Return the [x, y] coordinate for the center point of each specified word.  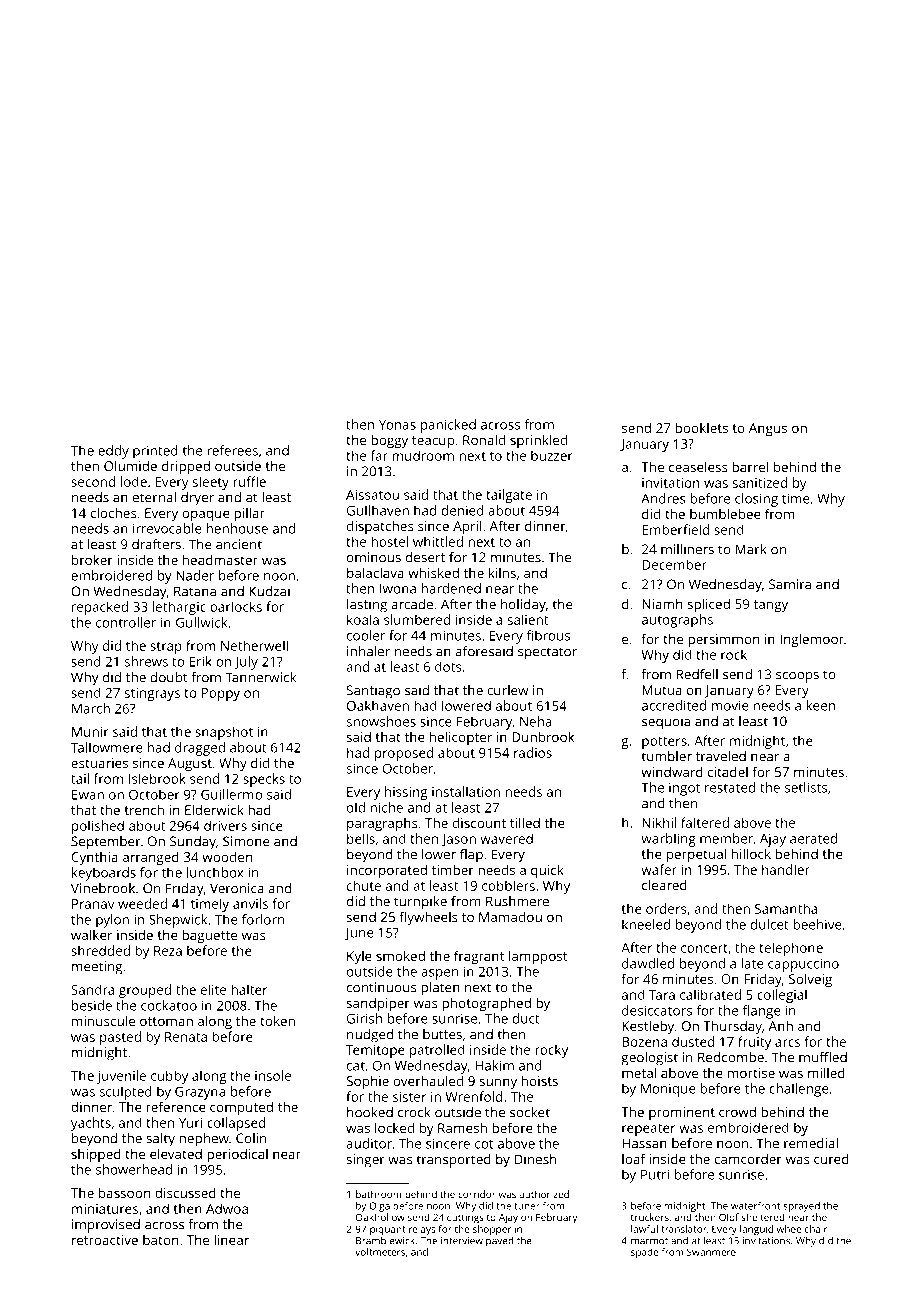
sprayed [802, 1207]
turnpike [420, 903]
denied [463, 510]
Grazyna [200, 1093]
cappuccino [803, 965]
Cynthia [94, 858]
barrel [750, 466]
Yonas [397, 425]
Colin [251, 1138]
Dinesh [535, 1159]
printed [155, 452]
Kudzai [269, 591]
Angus [768, 429]
